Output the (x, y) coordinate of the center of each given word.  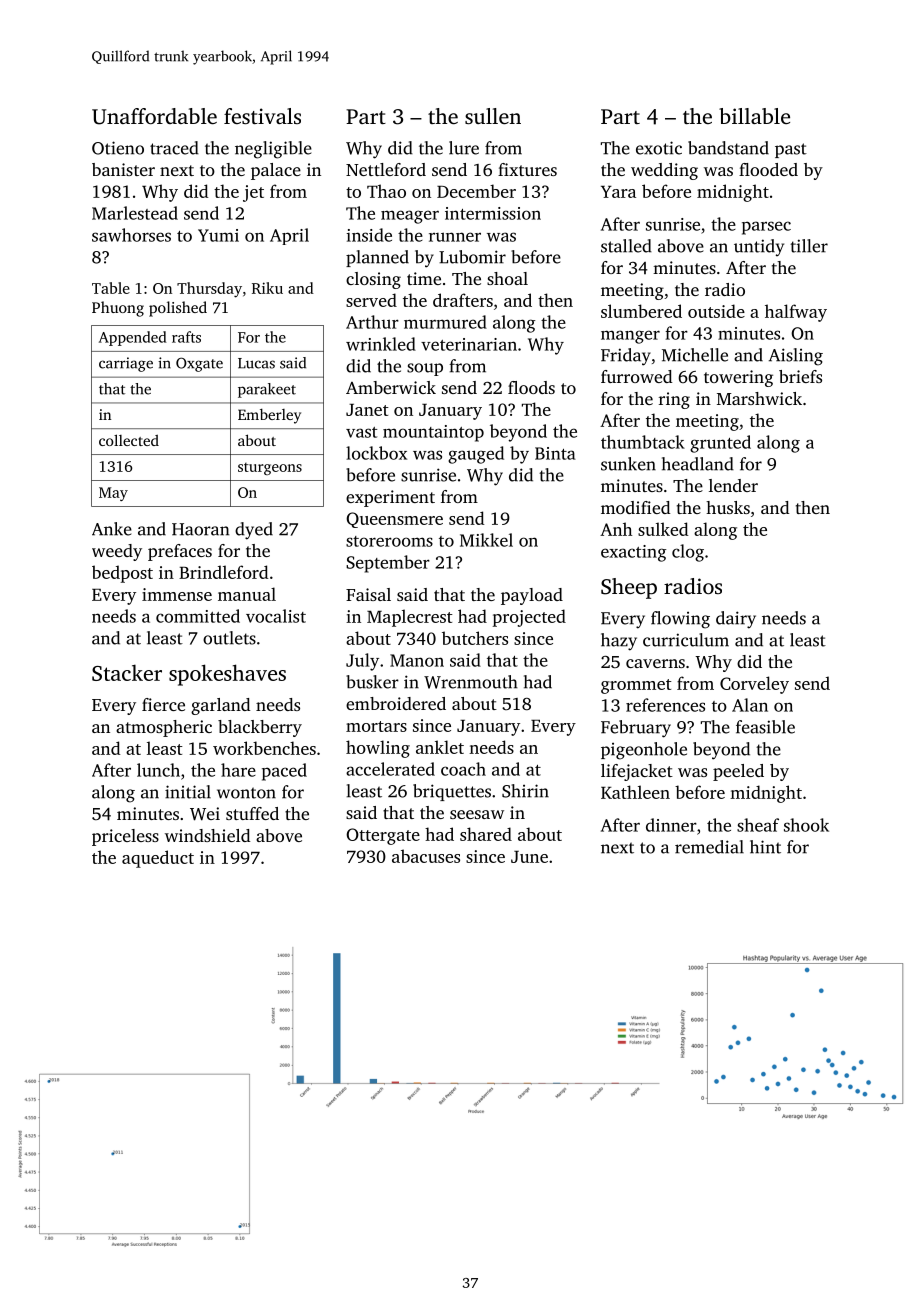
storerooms (389, 541)
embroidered (396, 703)
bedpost (122, 574)
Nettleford (386, 169)
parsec (766, 228)
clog (688, 553)
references (665, 705)
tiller (809, 246)
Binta (555, 453)
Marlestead (135, 213)
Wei (205, 814)
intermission (493, 213)
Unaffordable (154, 116)
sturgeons (270, 469)
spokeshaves (227, 675)
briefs (800, 376)
